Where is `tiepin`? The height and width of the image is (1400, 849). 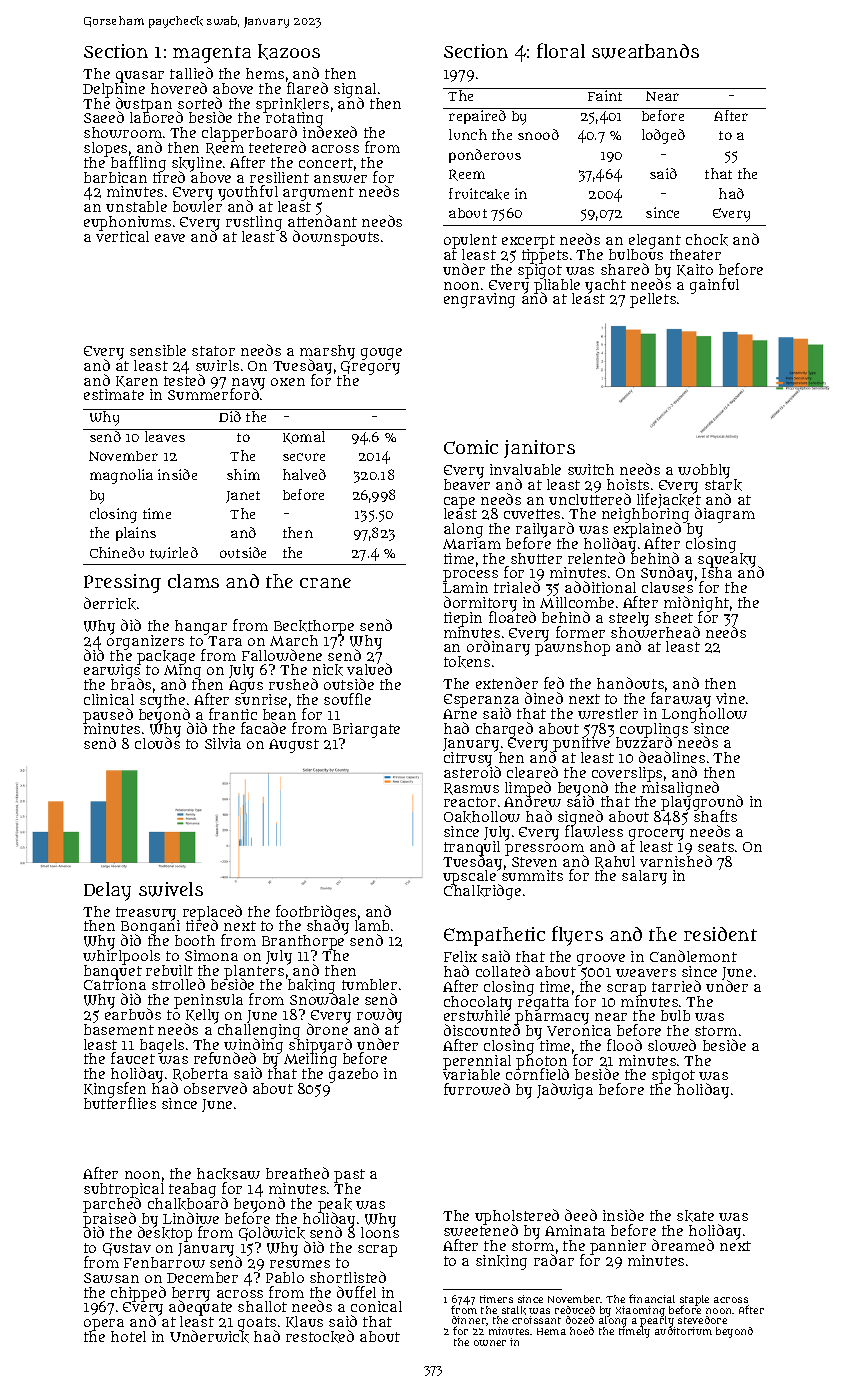
tiepin is located at coordinates (463, 619).
